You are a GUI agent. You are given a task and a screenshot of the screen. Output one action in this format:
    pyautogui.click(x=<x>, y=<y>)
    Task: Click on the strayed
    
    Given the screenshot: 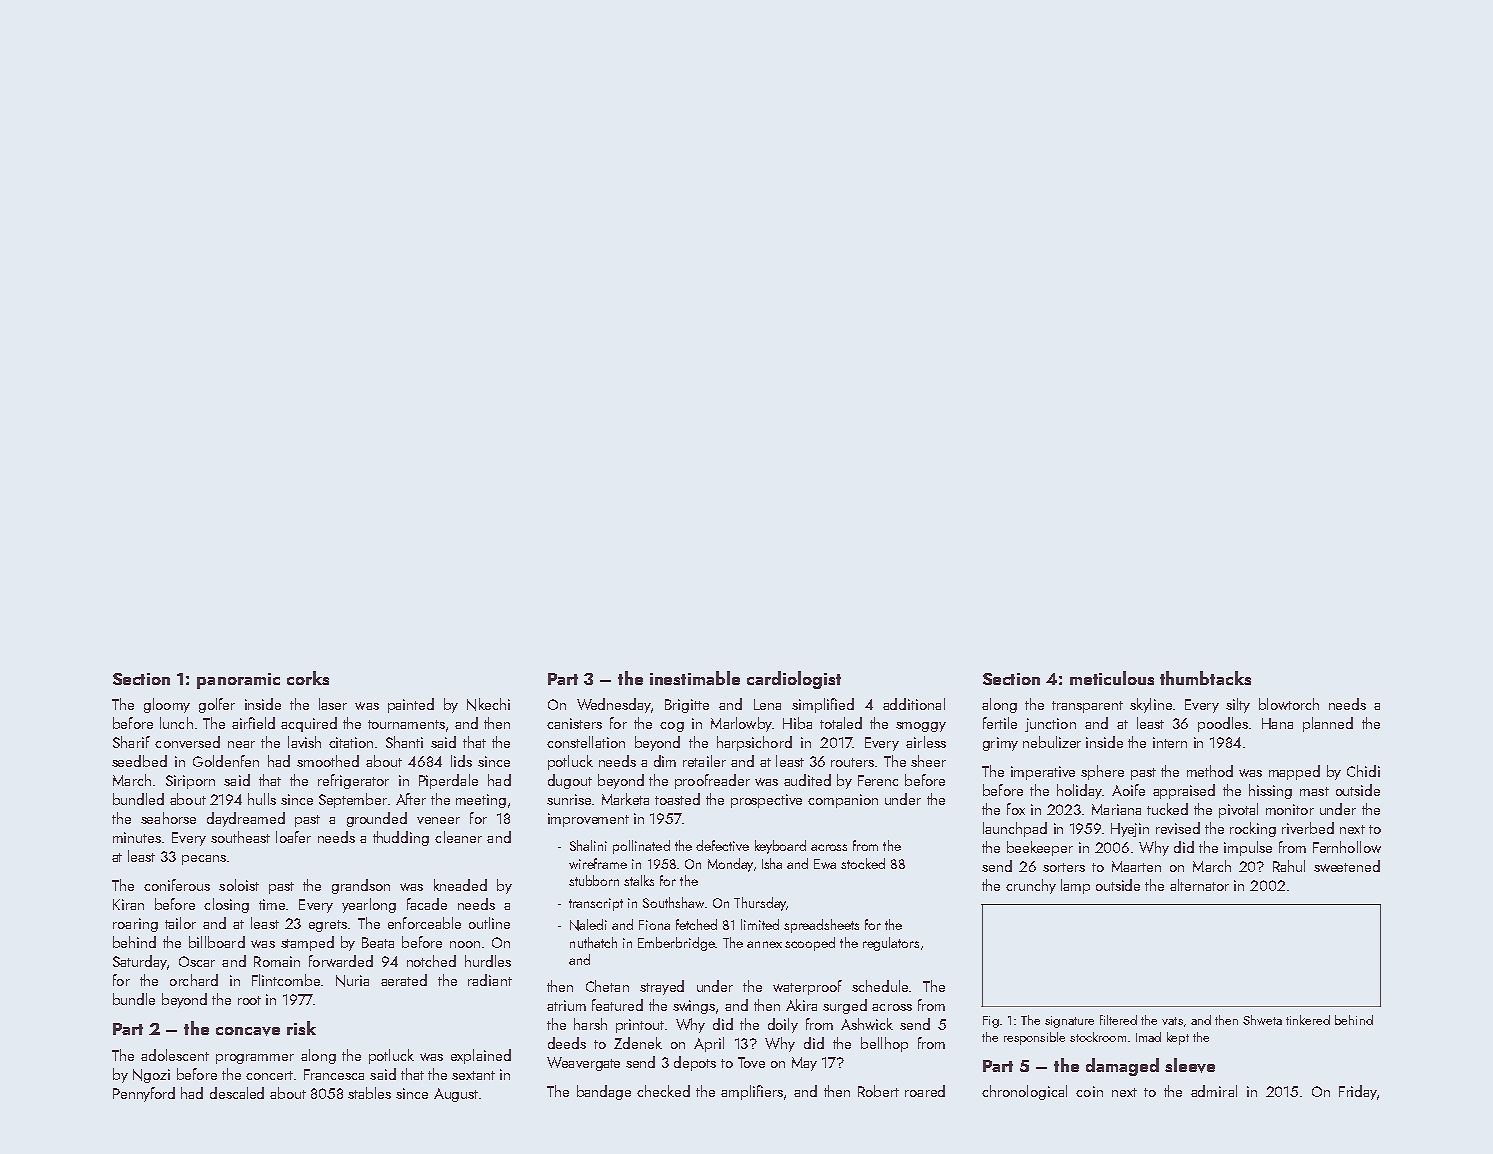 What is the action you would take?
    pyautogui.click(x=662, y=987)
